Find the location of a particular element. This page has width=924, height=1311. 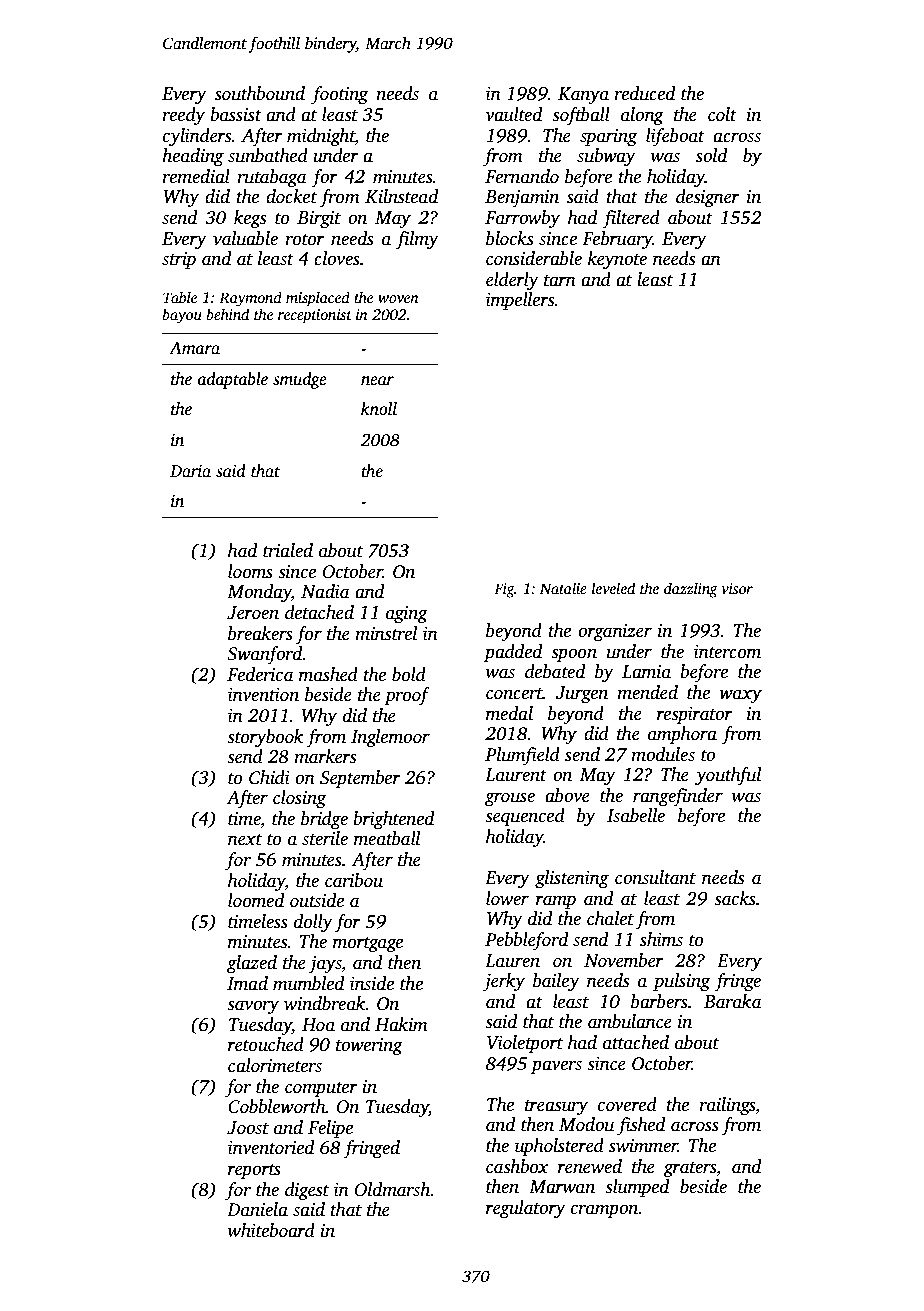

respirator is located at coordinates (695, 715).
